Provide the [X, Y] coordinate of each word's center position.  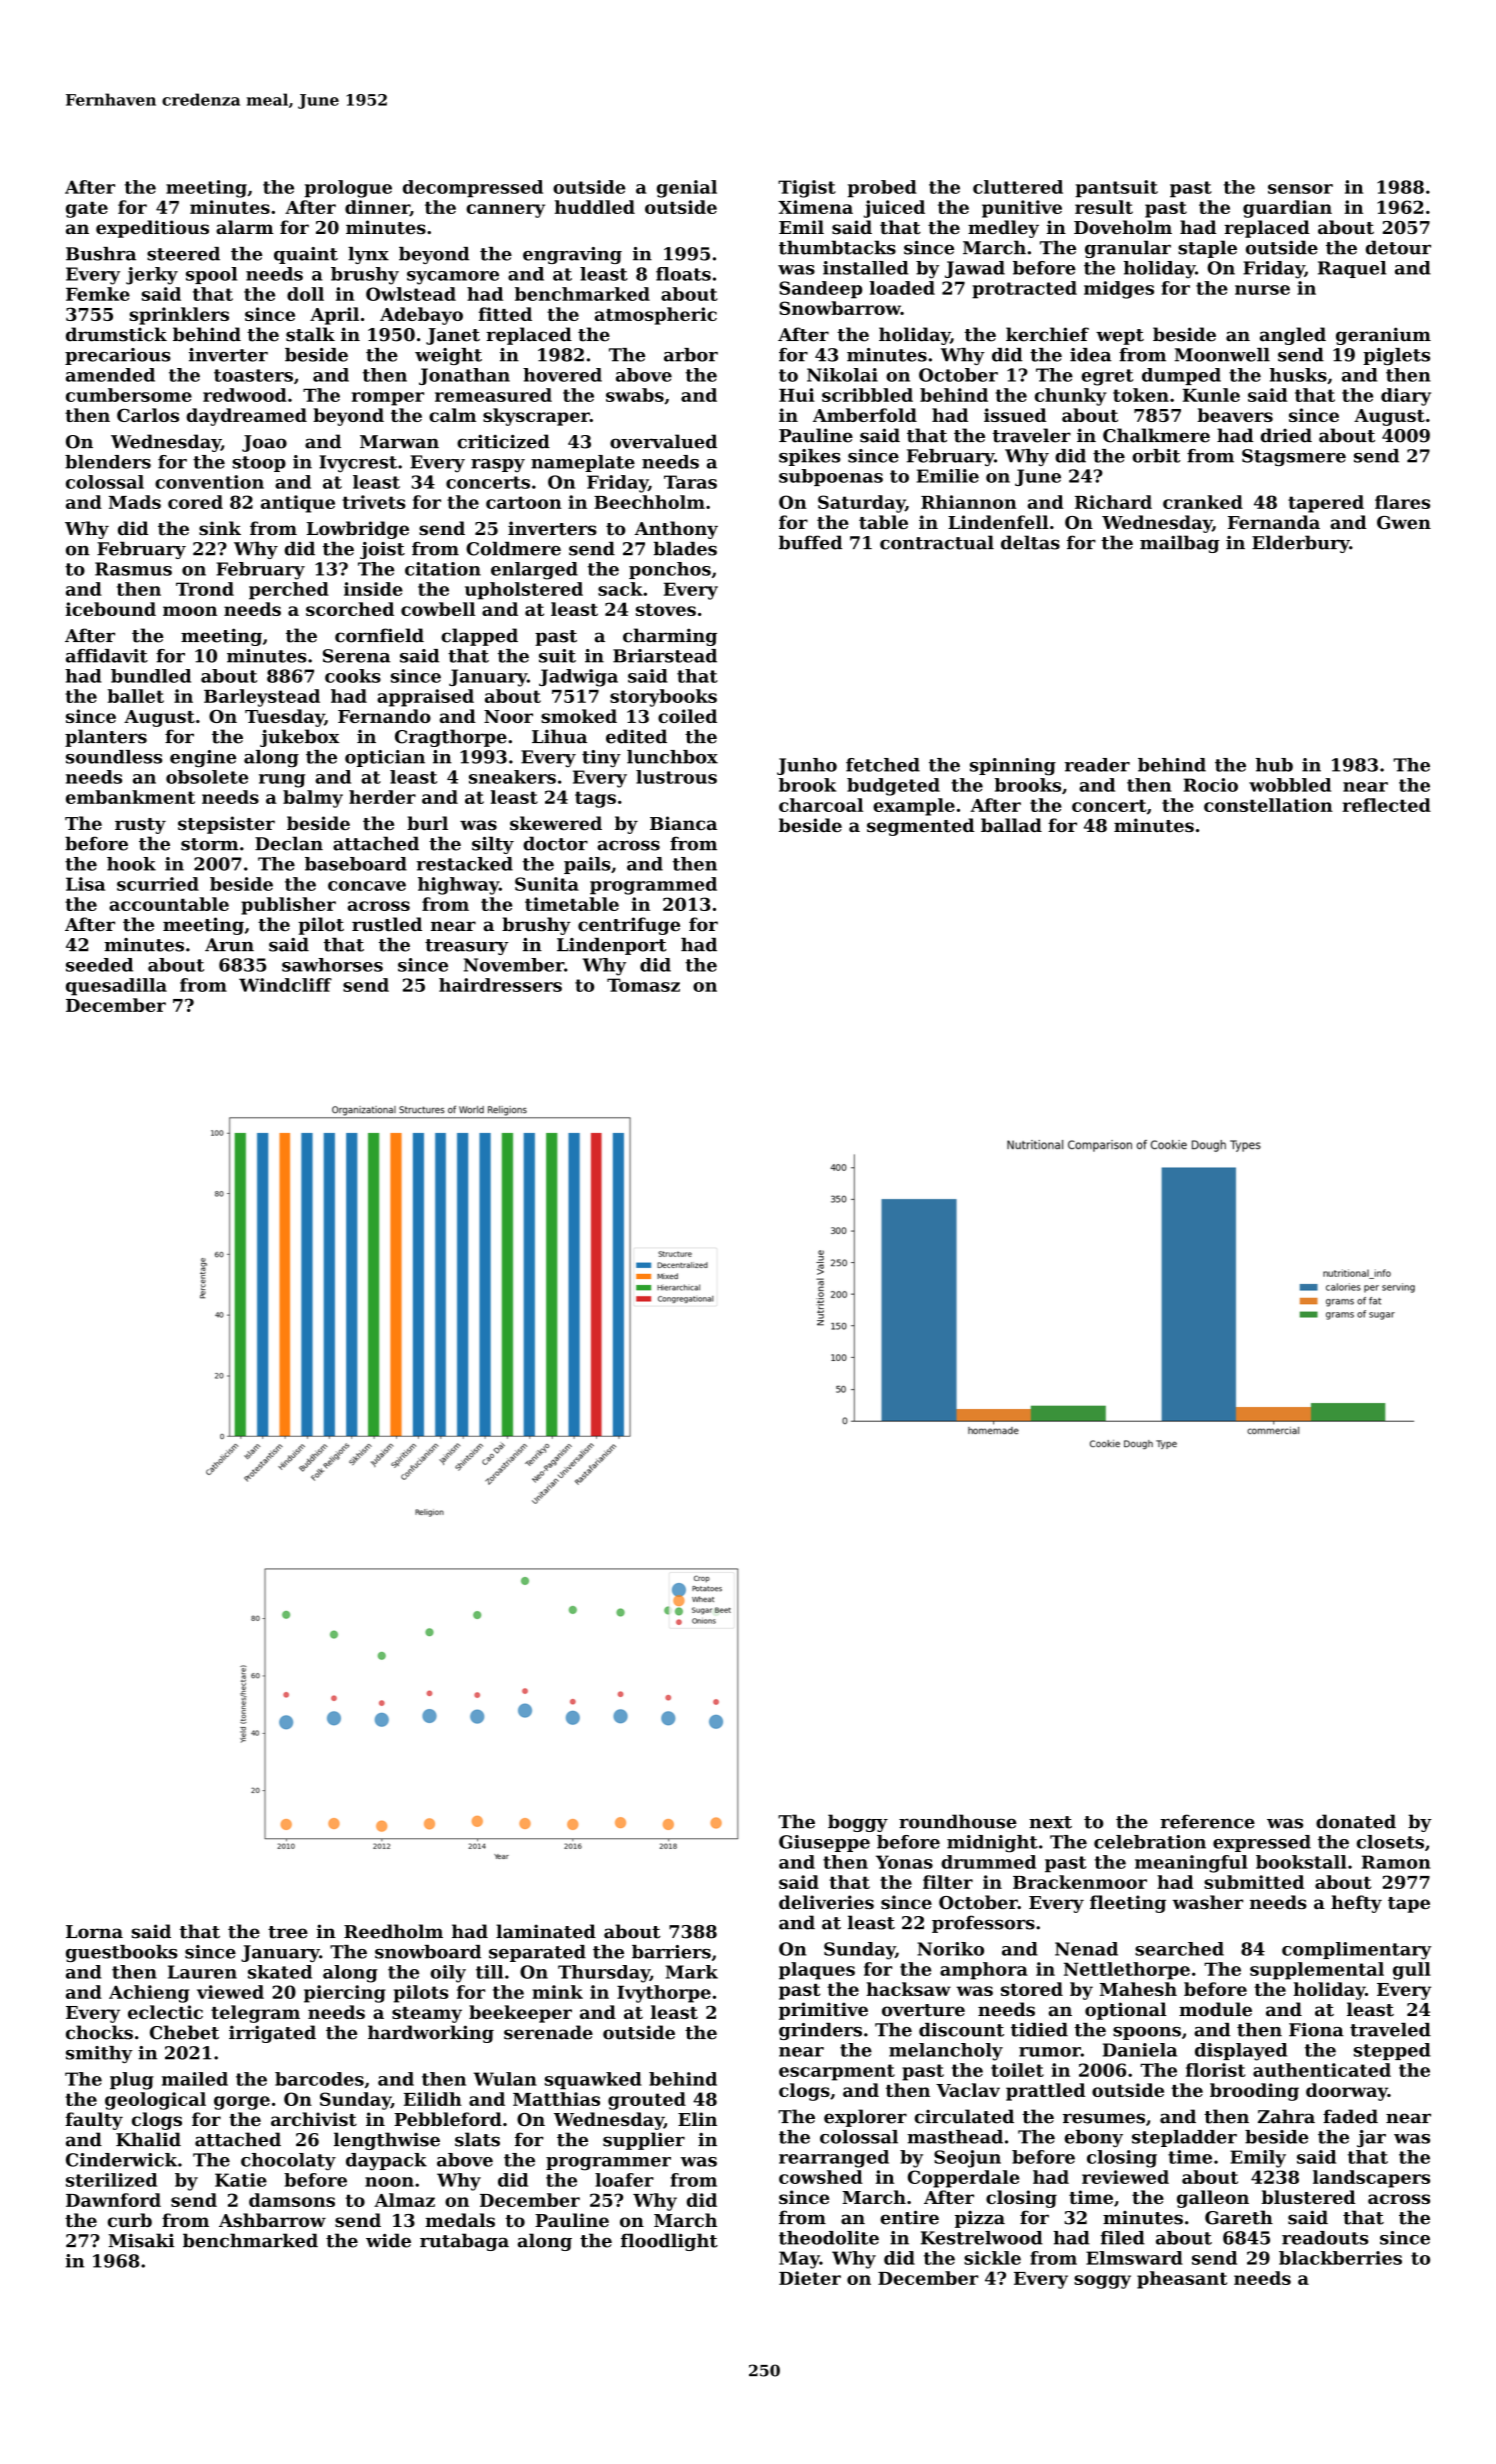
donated [1356, 1821]
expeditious [152, 229]
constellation [1268, 805]
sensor [1300, 189]
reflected [1386, 805]
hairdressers [500, 985]
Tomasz [643, 985]
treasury [466, 947]
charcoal [821, 805]
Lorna [94, 1932]
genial [687, 189]
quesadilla [116, 987]
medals [460, 2220]
